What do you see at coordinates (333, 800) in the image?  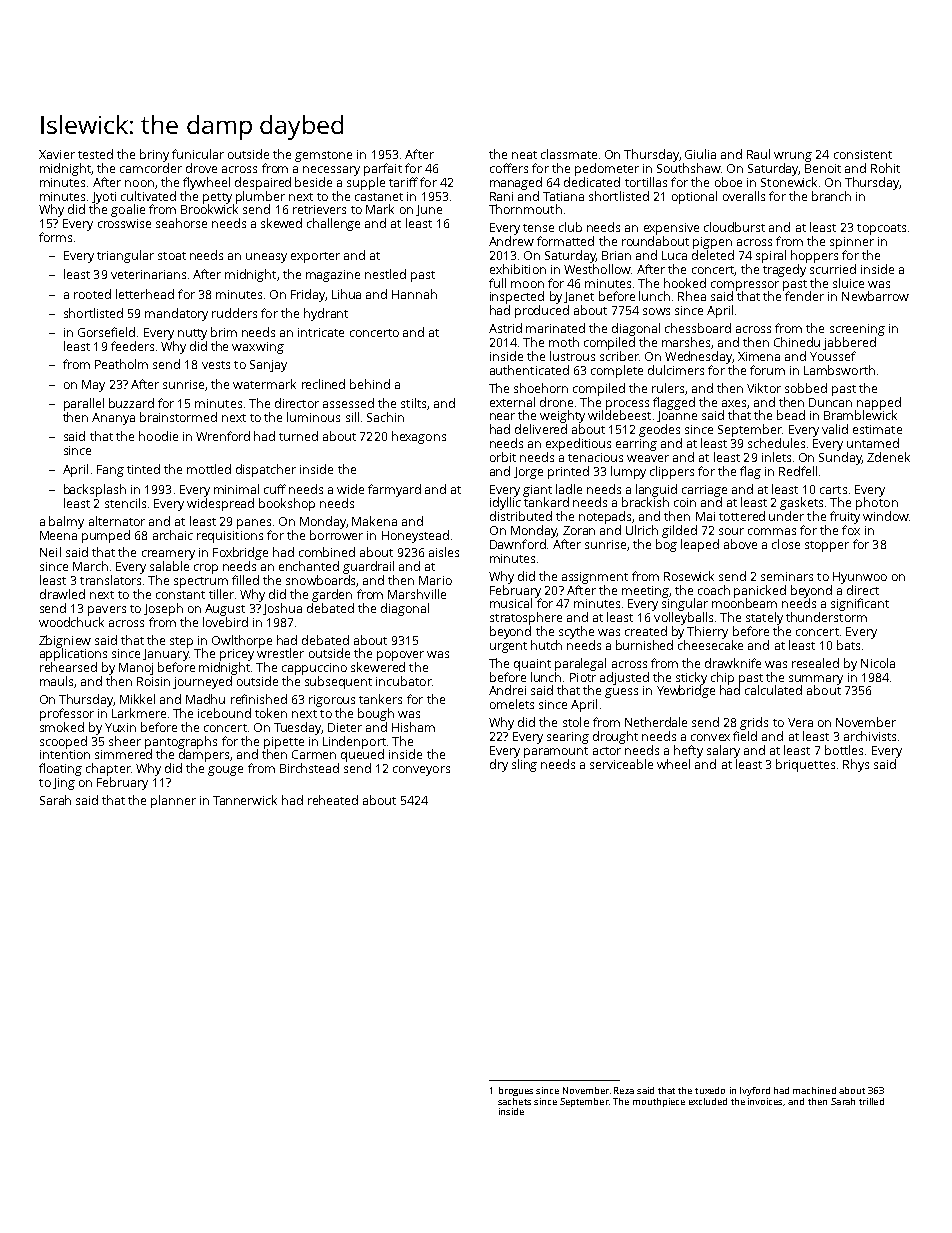 I see `reheated` at bounding box center [333, 800].
